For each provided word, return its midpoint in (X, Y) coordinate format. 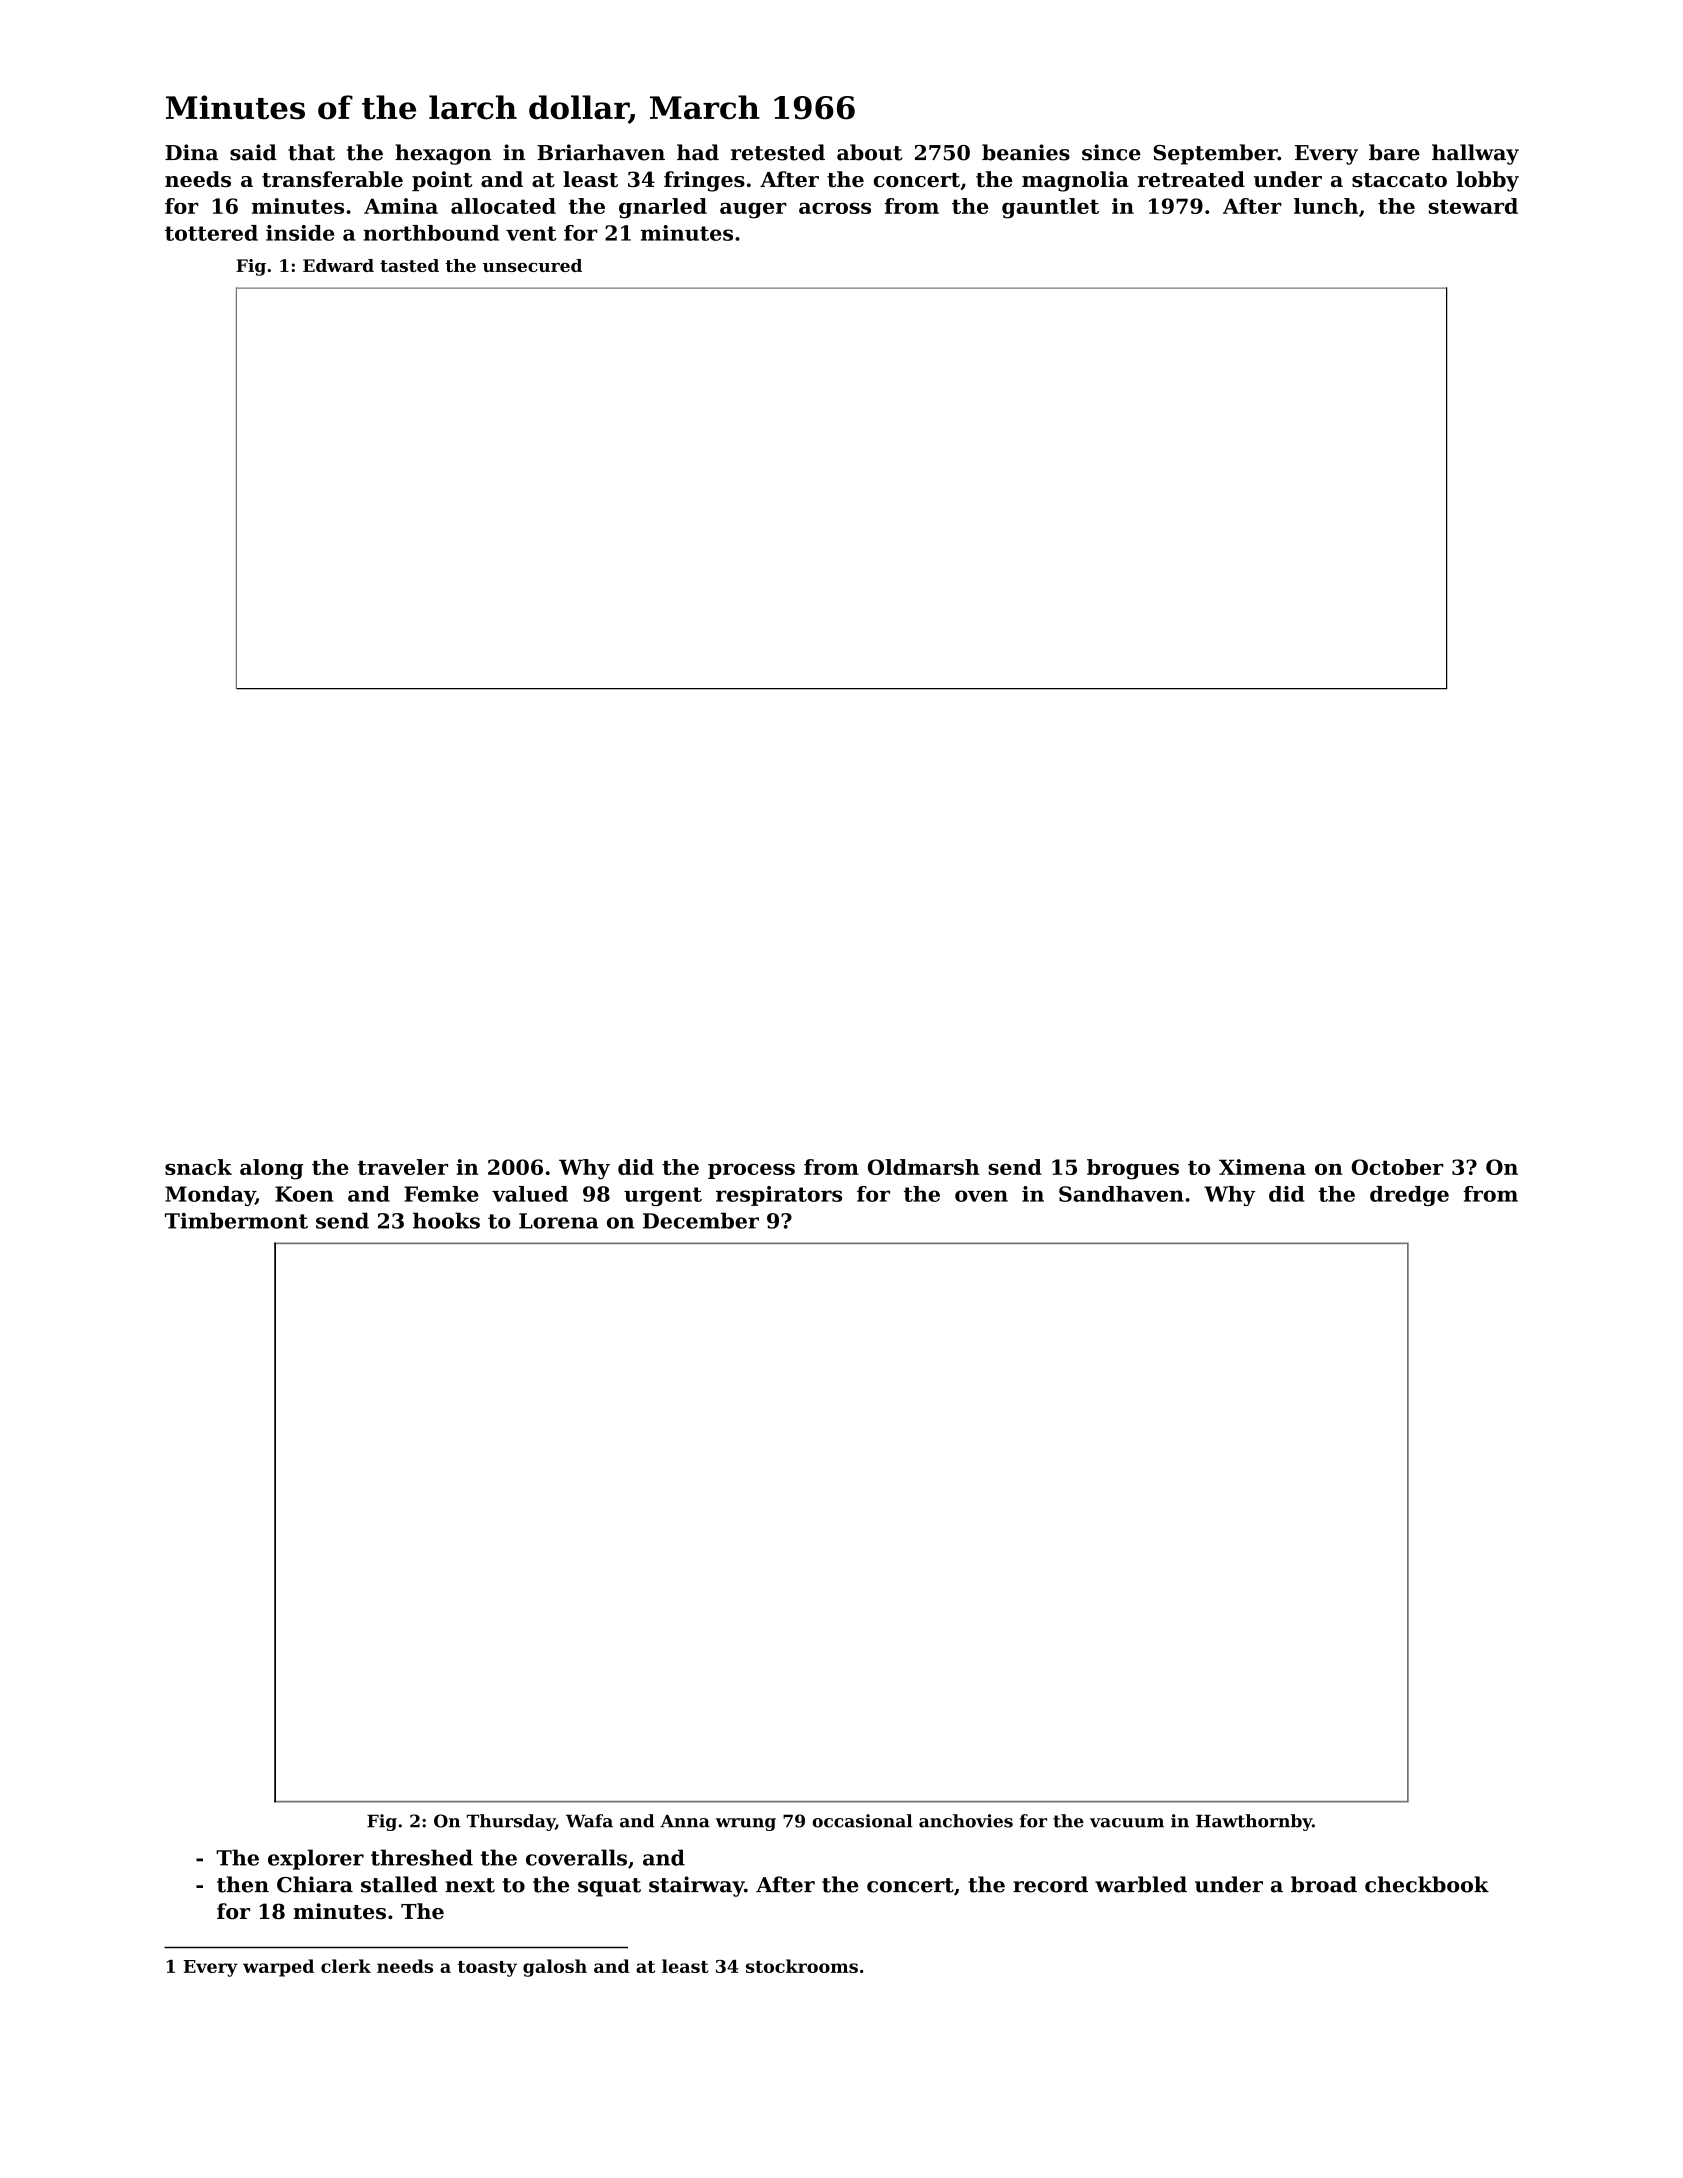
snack (198, 1167)
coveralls (576, 1857)
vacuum (1127, 1823)
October (1397, 1167)
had (698, 152)
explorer (316, 1859)
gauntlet (1050, 208)
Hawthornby (1254, 1822)
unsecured (532, 265)
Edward (338, 265)
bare (1394, 152)
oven (981, 1196)
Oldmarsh (923, 1167)
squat (609, 1887)
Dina (191, 152)
